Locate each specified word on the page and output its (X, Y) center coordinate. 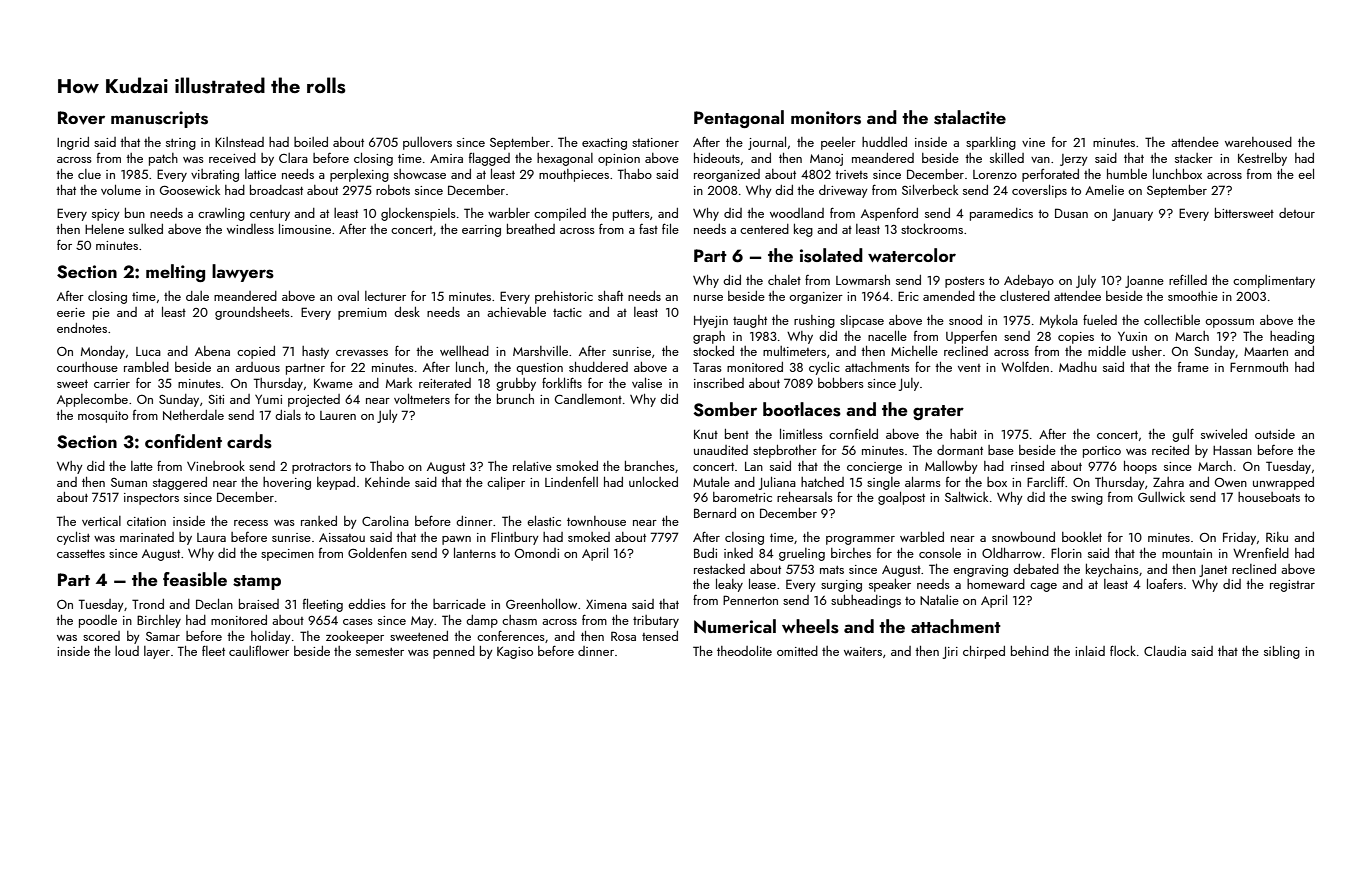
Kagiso (515, 653)
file (670, 228)
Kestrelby (1262, 159)
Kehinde (387, 482)
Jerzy (1074, 160)
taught (750, 321)
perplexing (359, 175)
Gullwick (1161, 497)
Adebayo (1029, 281)
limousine (305, 229)
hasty (315, 352)
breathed (531, 229)
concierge (874, 468)
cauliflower (259, 651)
